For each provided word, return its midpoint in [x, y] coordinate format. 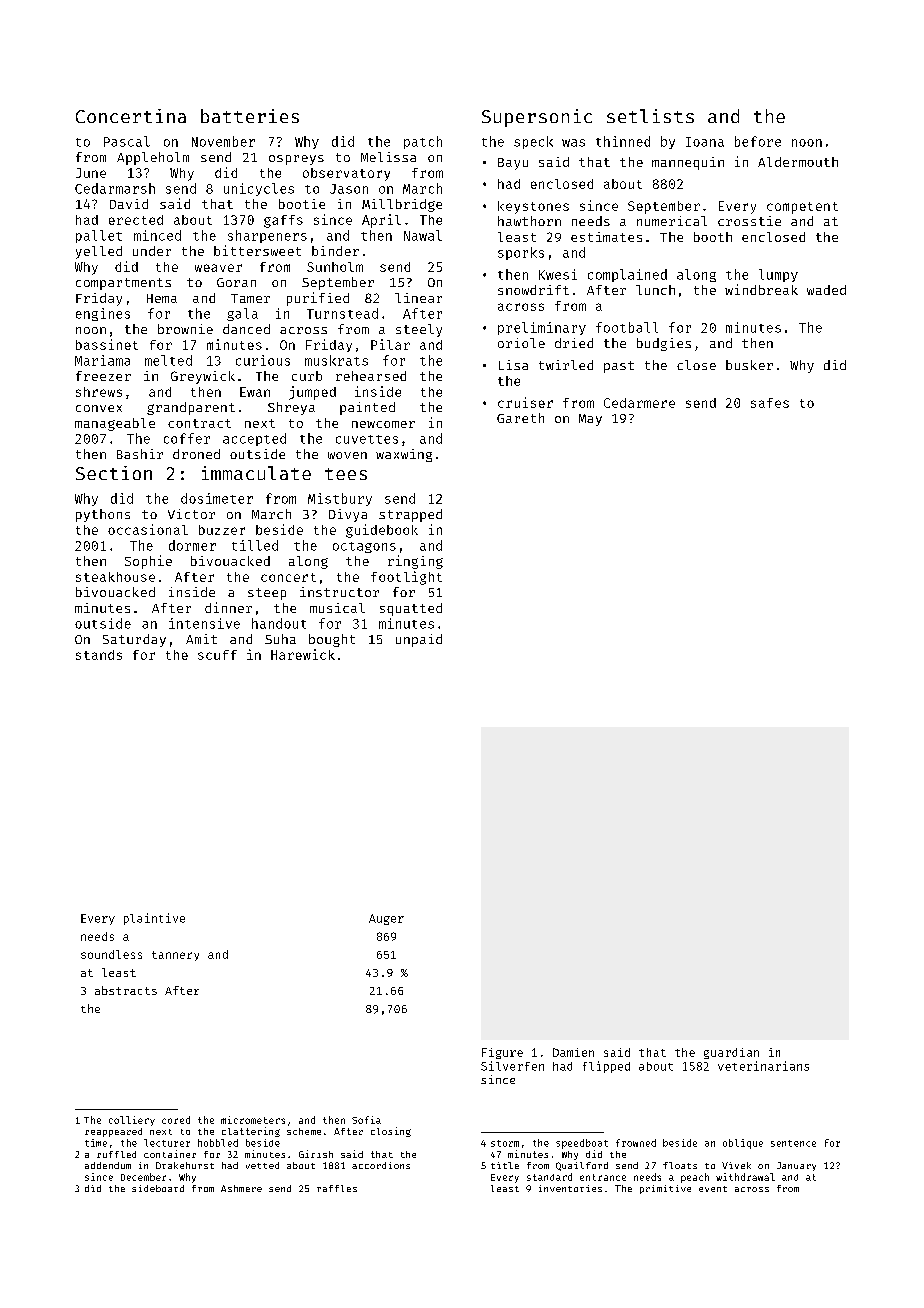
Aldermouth [798, 162]
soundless [111, 954]
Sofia [366, 1120]
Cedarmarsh [115, 188]
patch [423, 142]
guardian [731, 1053]
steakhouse [115, 577]
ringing [415, 562]
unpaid [419, 640]
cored [176, 1120]
